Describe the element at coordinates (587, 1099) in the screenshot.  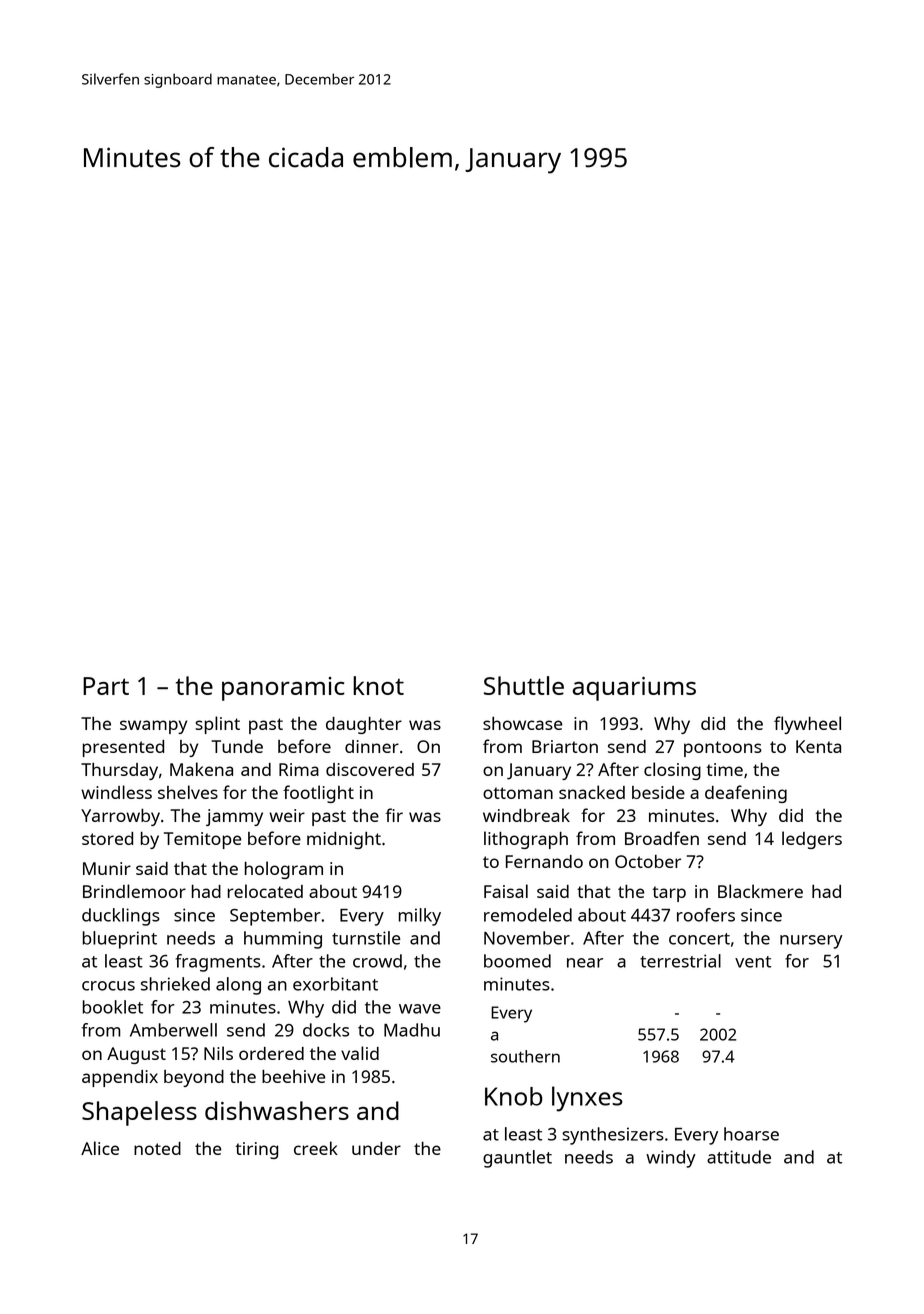
I see `lynxes` at that location.
